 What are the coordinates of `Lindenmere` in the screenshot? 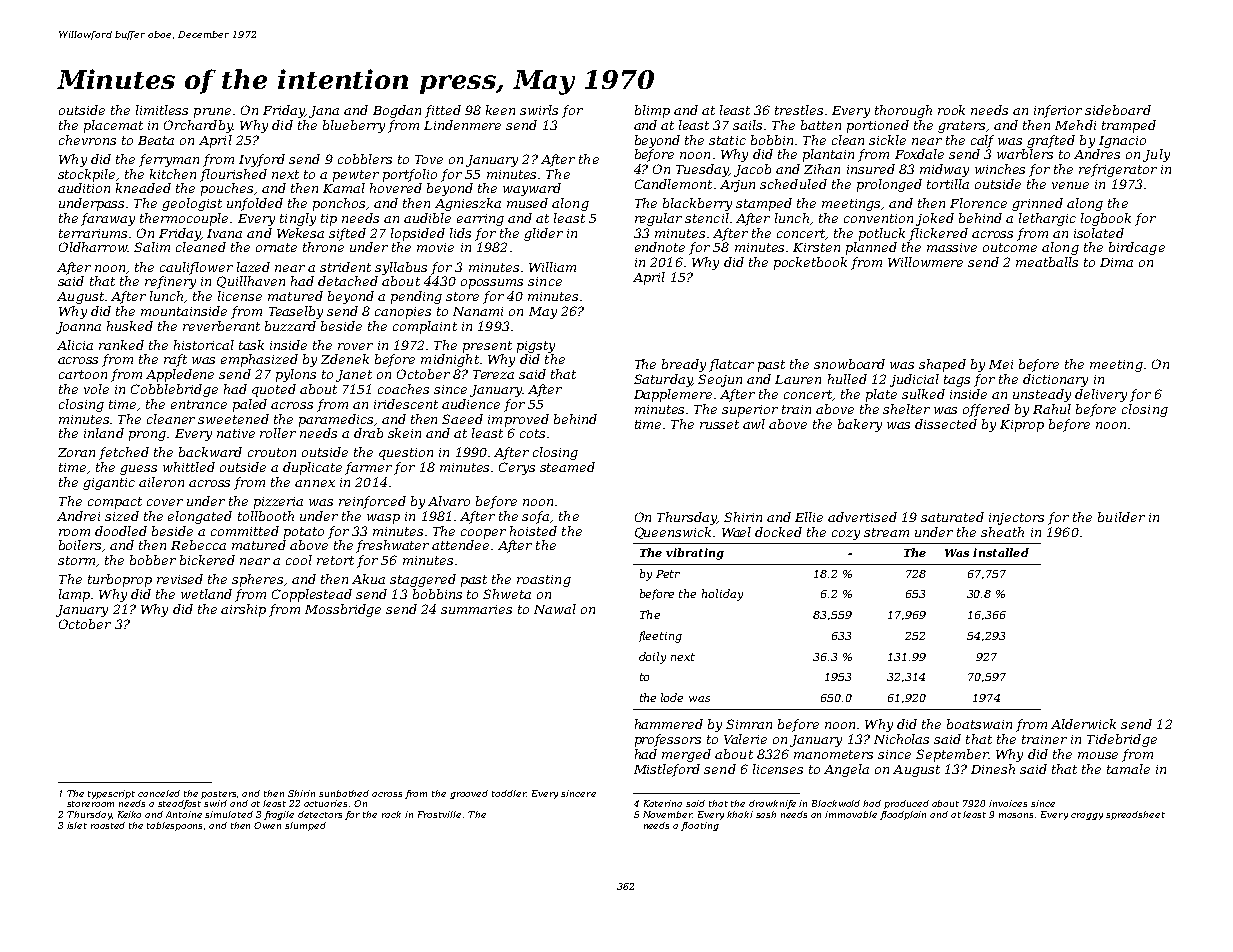 It's located at (462, 125).
